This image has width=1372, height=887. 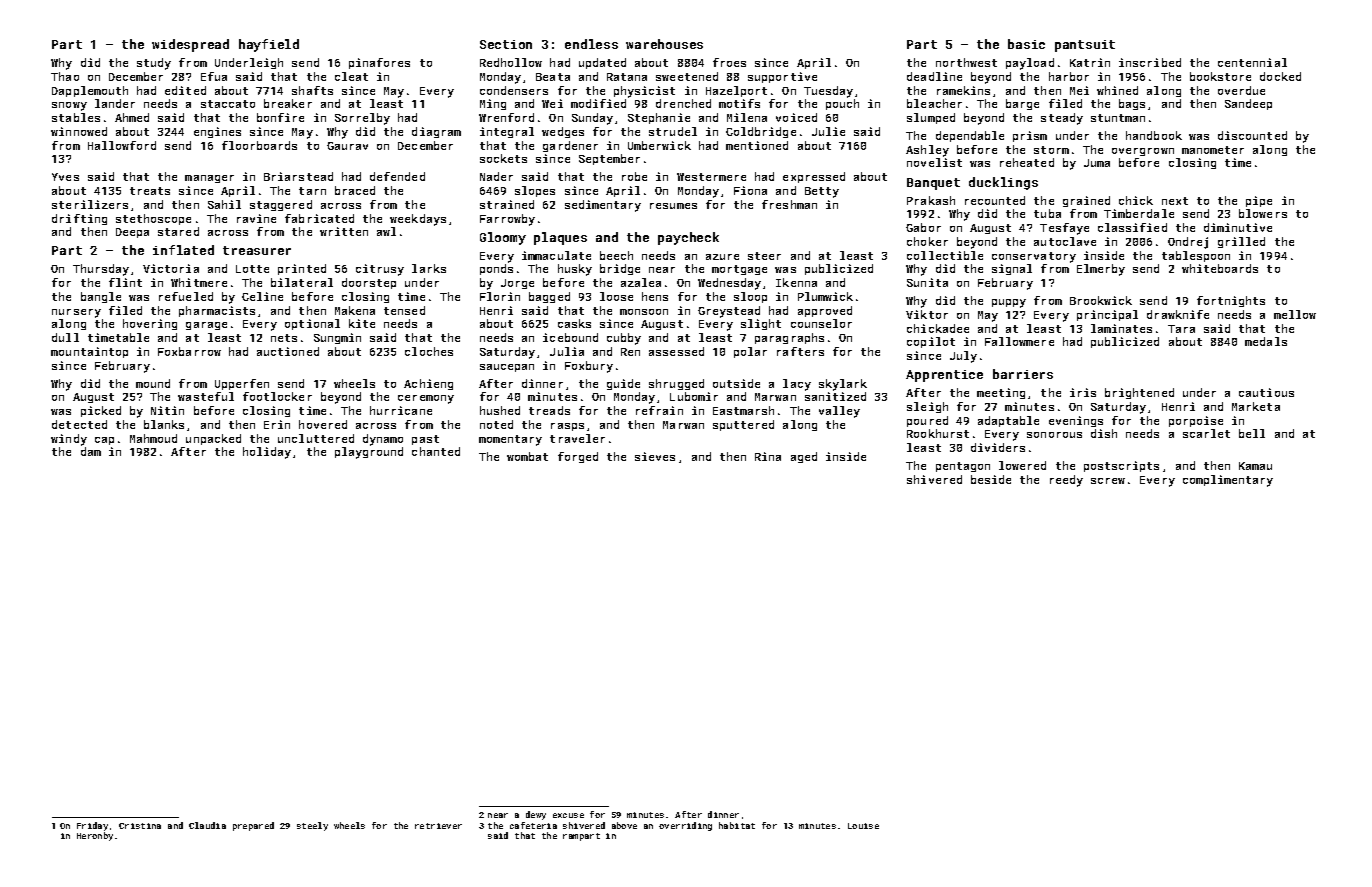 What do you see at coordinates (750, 352) in the image?
I see `polar` at bounding box center [750, 352].
